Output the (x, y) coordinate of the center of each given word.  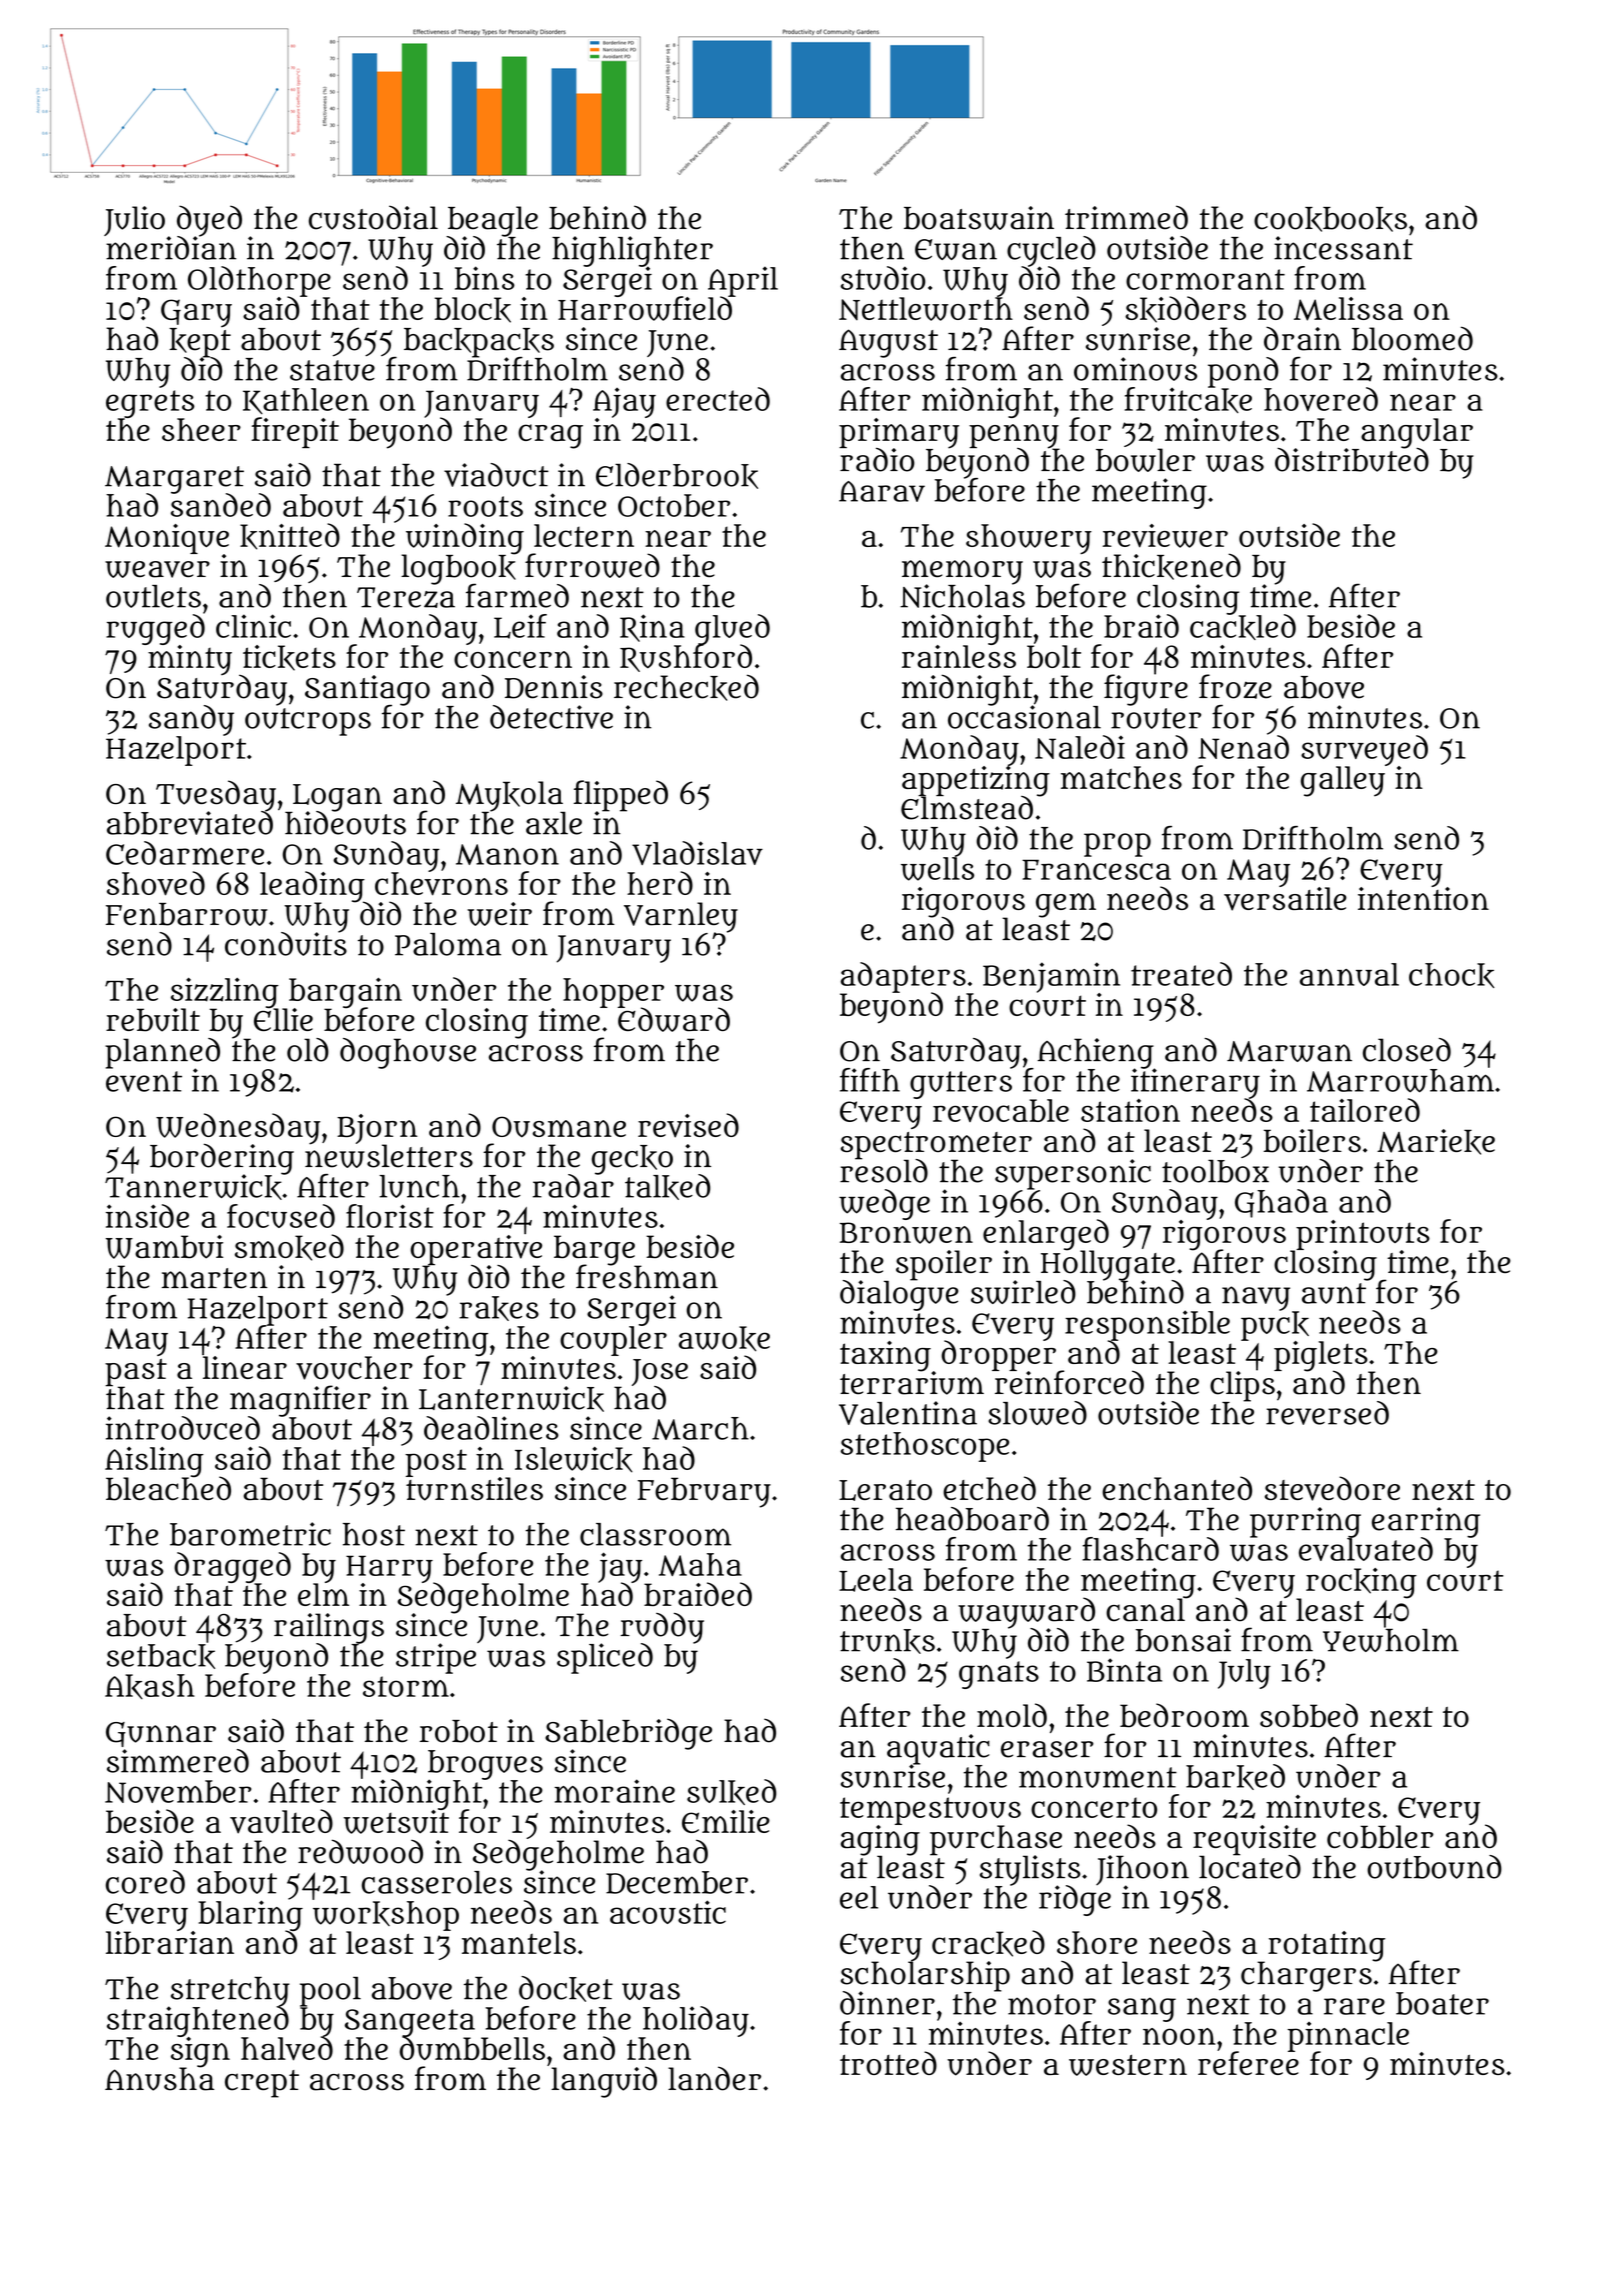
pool (330, 1992)
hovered (1321, 399)
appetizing (976, 781)
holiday (696, 2021)
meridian (171, 248)
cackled (1243, 627)
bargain (345, 992)
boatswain (979, 218)
